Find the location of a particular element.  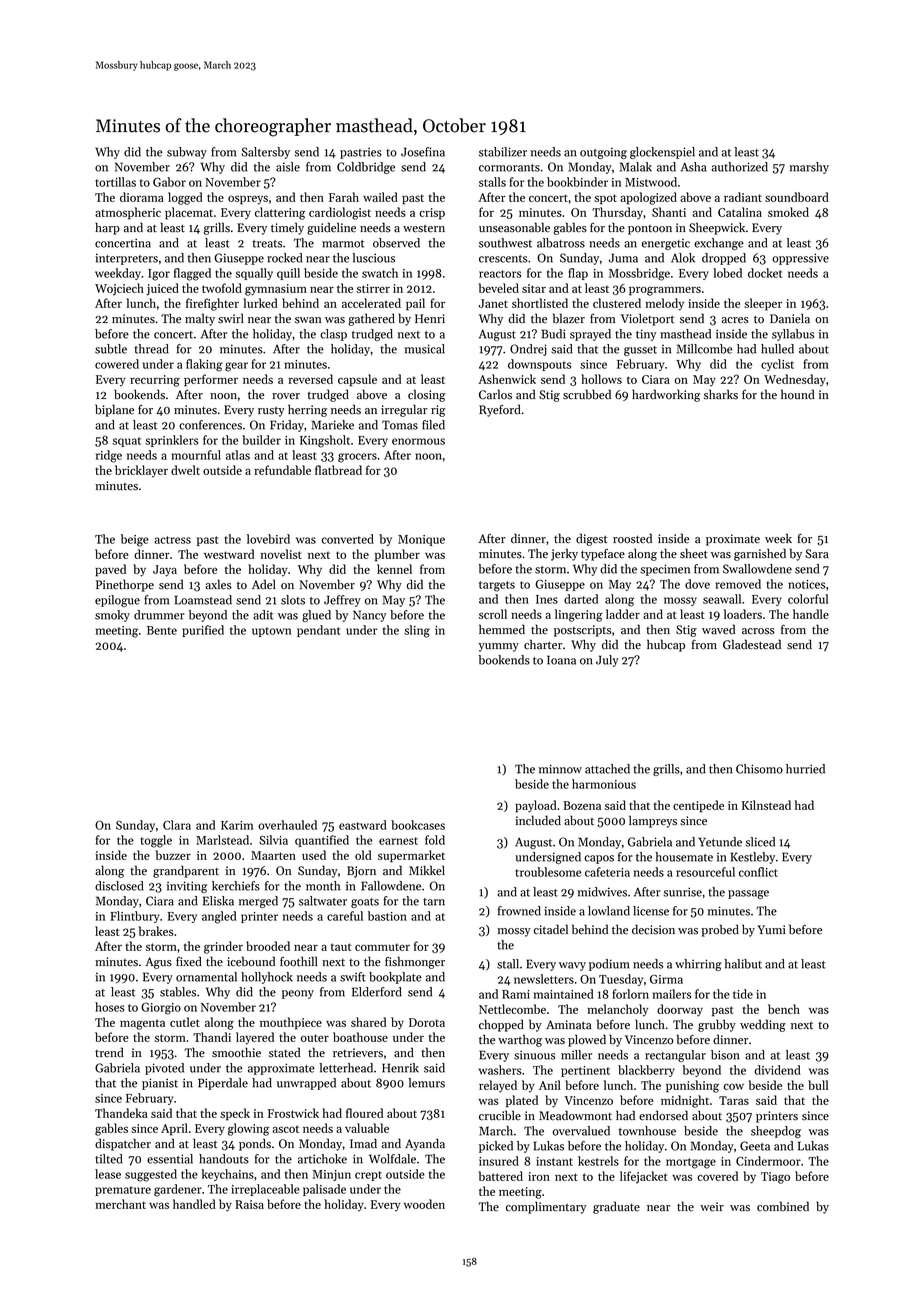

Violetport is located at coordinates (647, 319).
